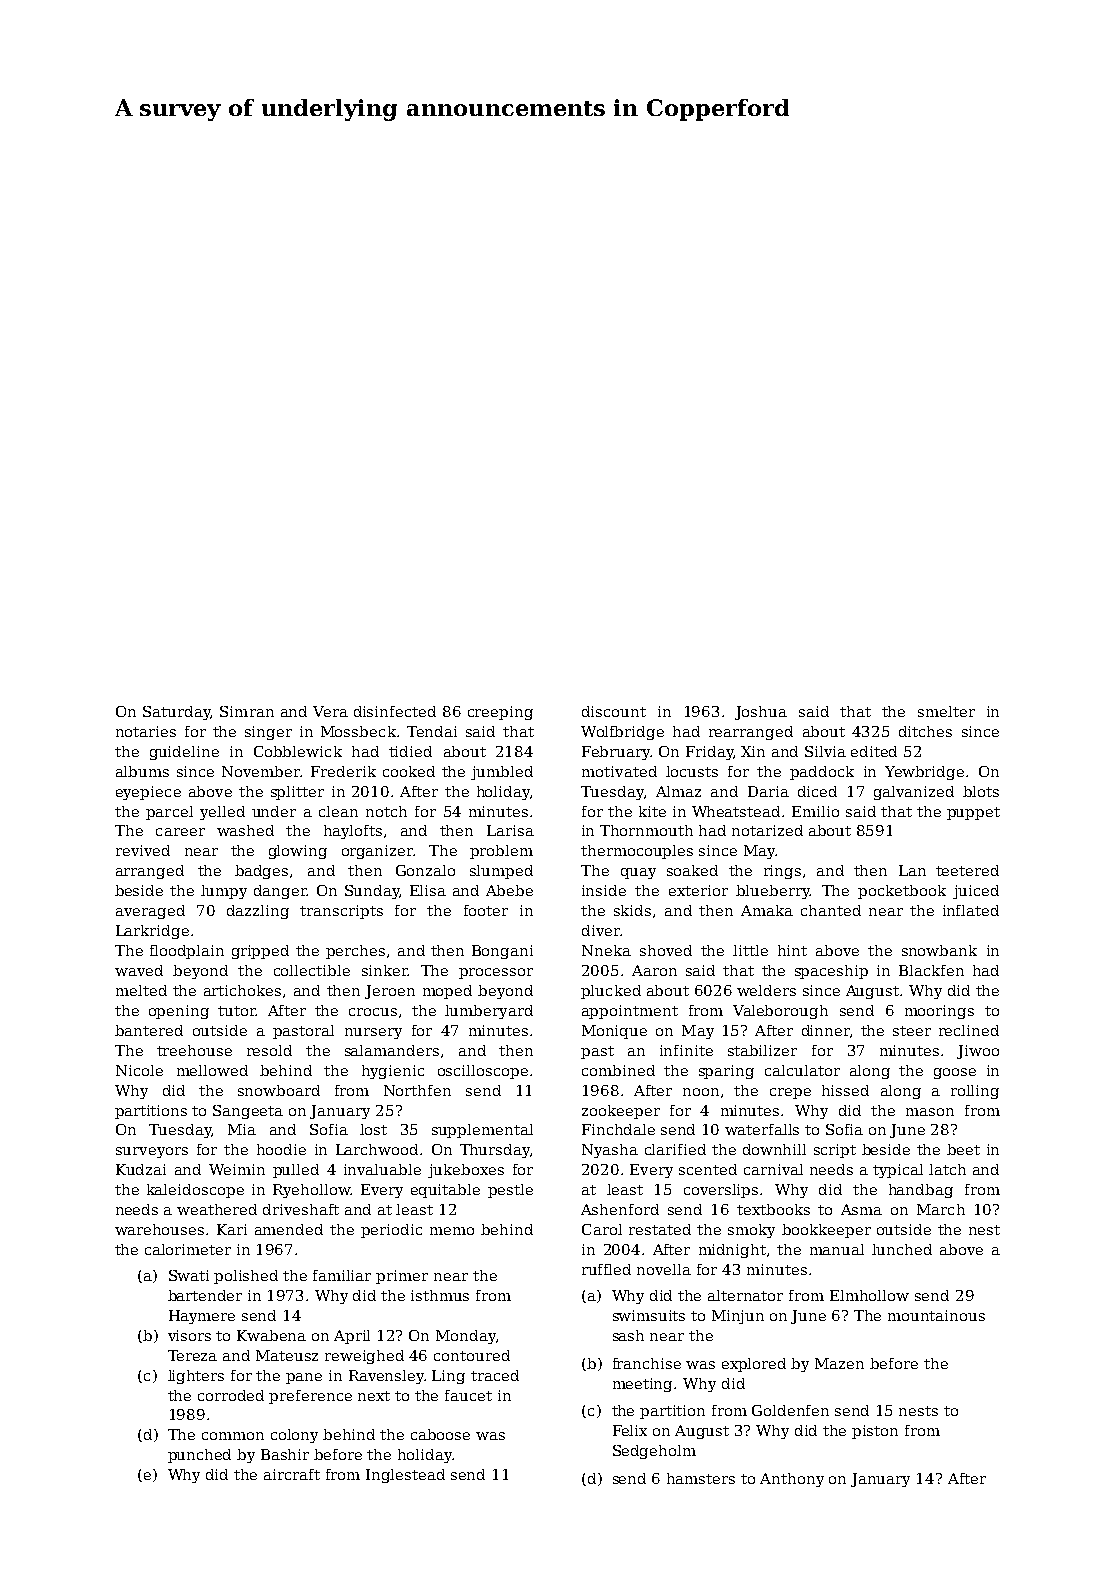 The height and width of the screenshot is (1577, 1115). What do you see at coordinates (761, 713) in the screenshot?
I see `Joshua` at bounding box center [761, 713].
